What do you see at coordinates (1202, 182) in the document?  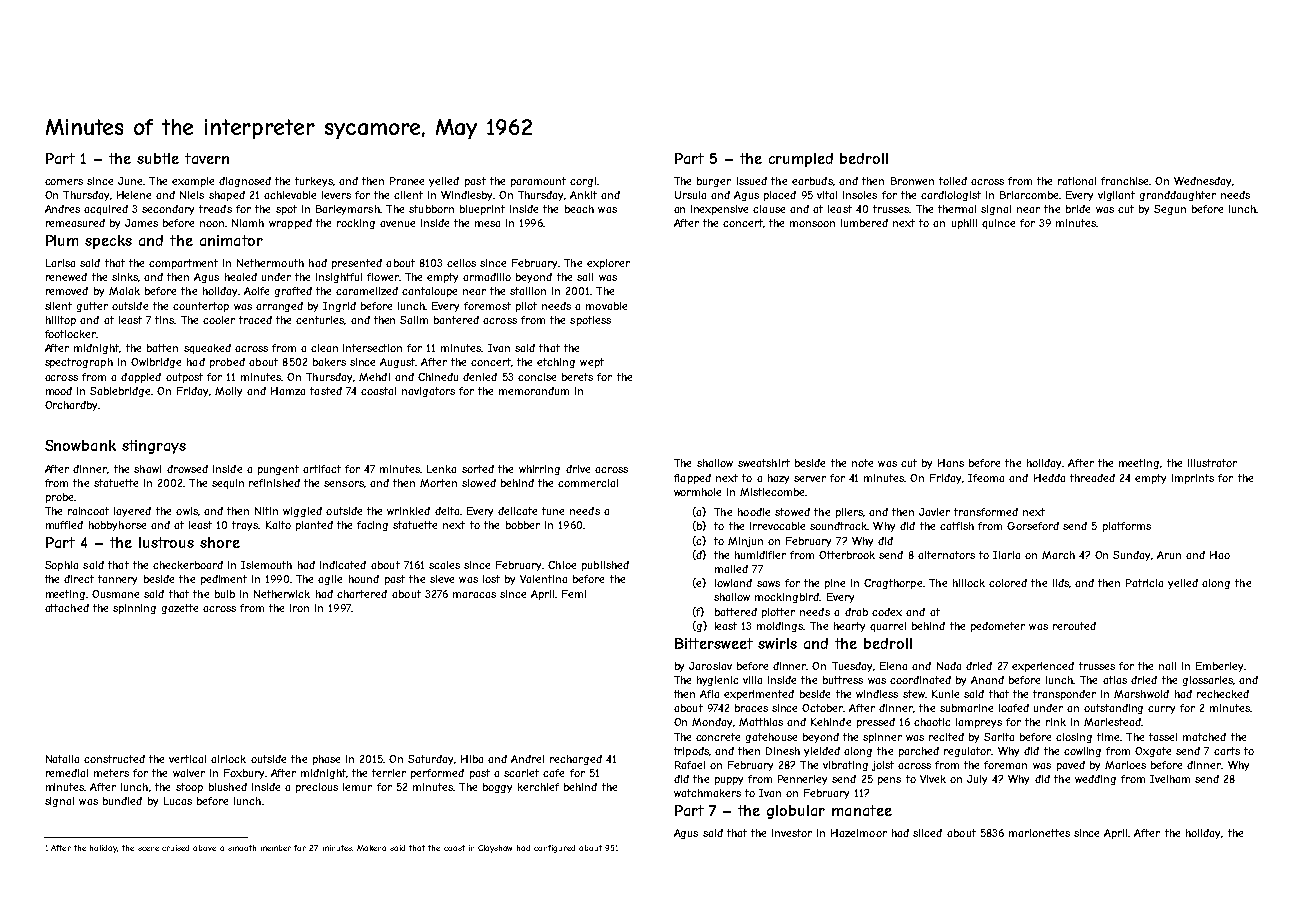 I see `Wednesday` at bounding box center [1202, 182].
